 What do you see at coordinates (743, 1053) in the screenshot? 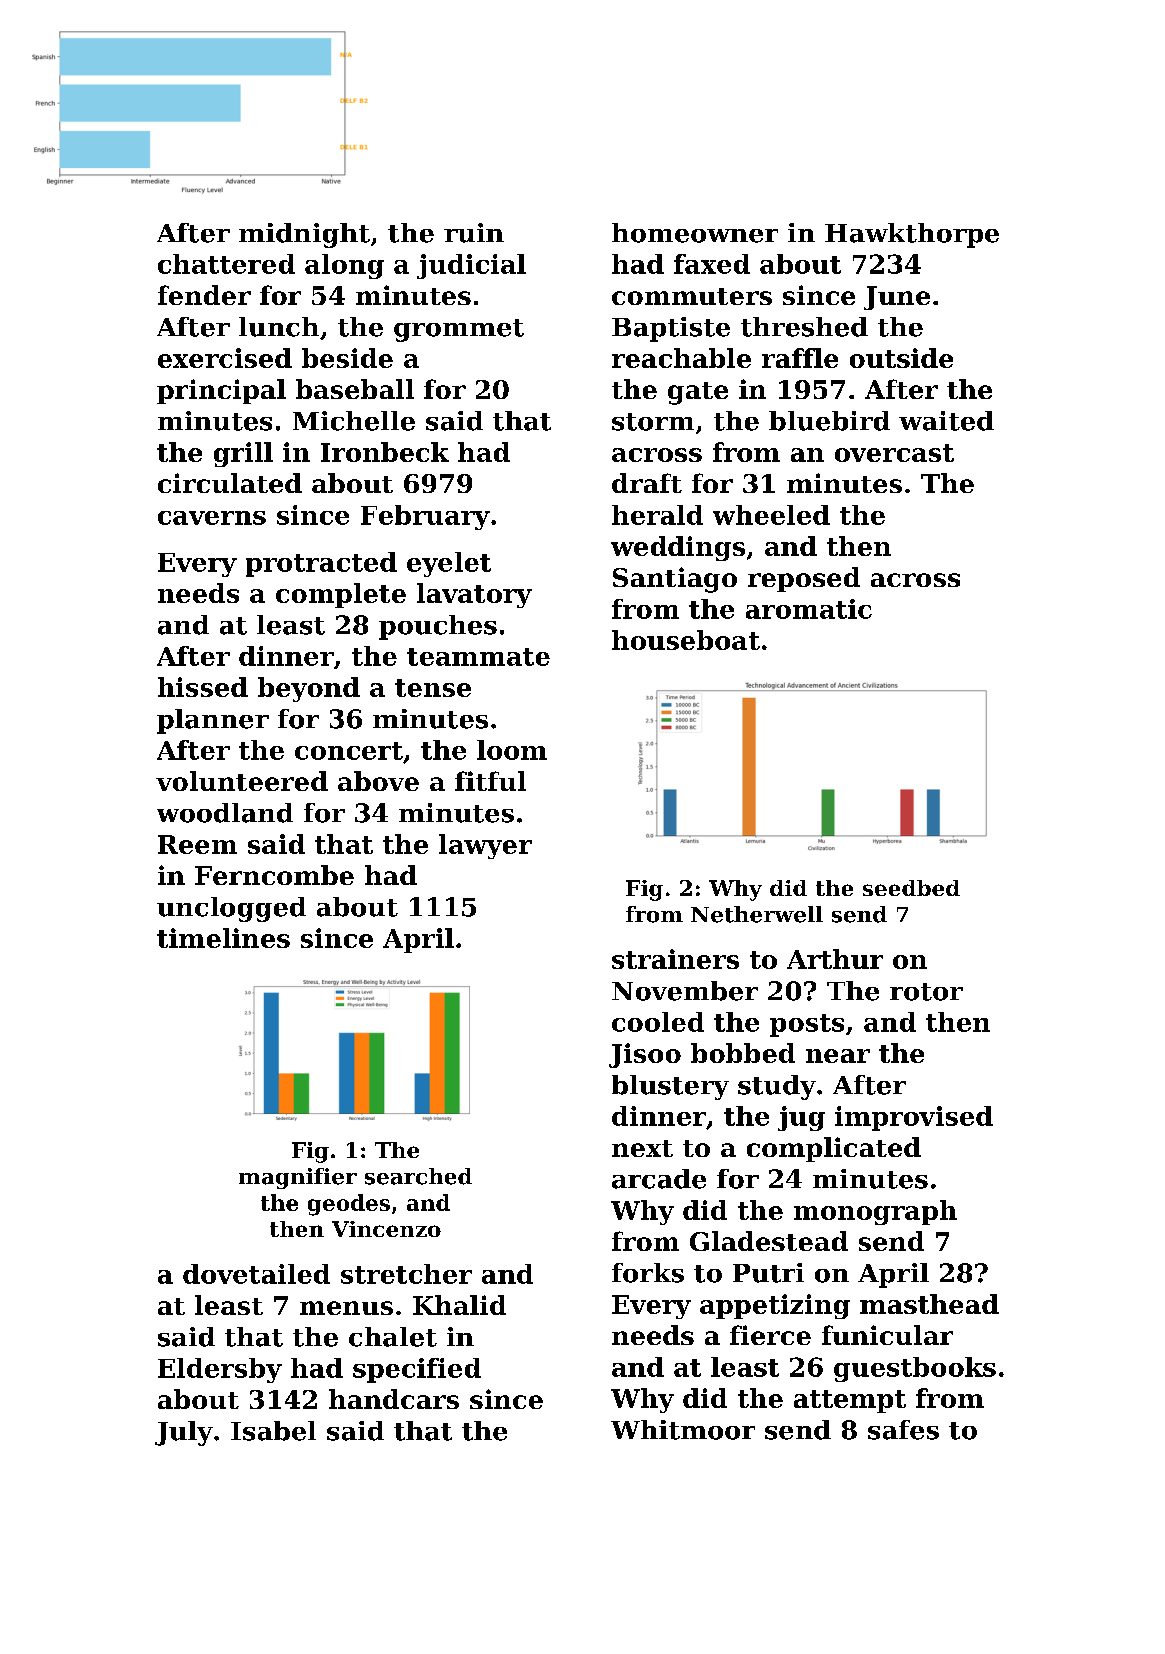
I see `bobbed` at bounding box center [743, 1053].
